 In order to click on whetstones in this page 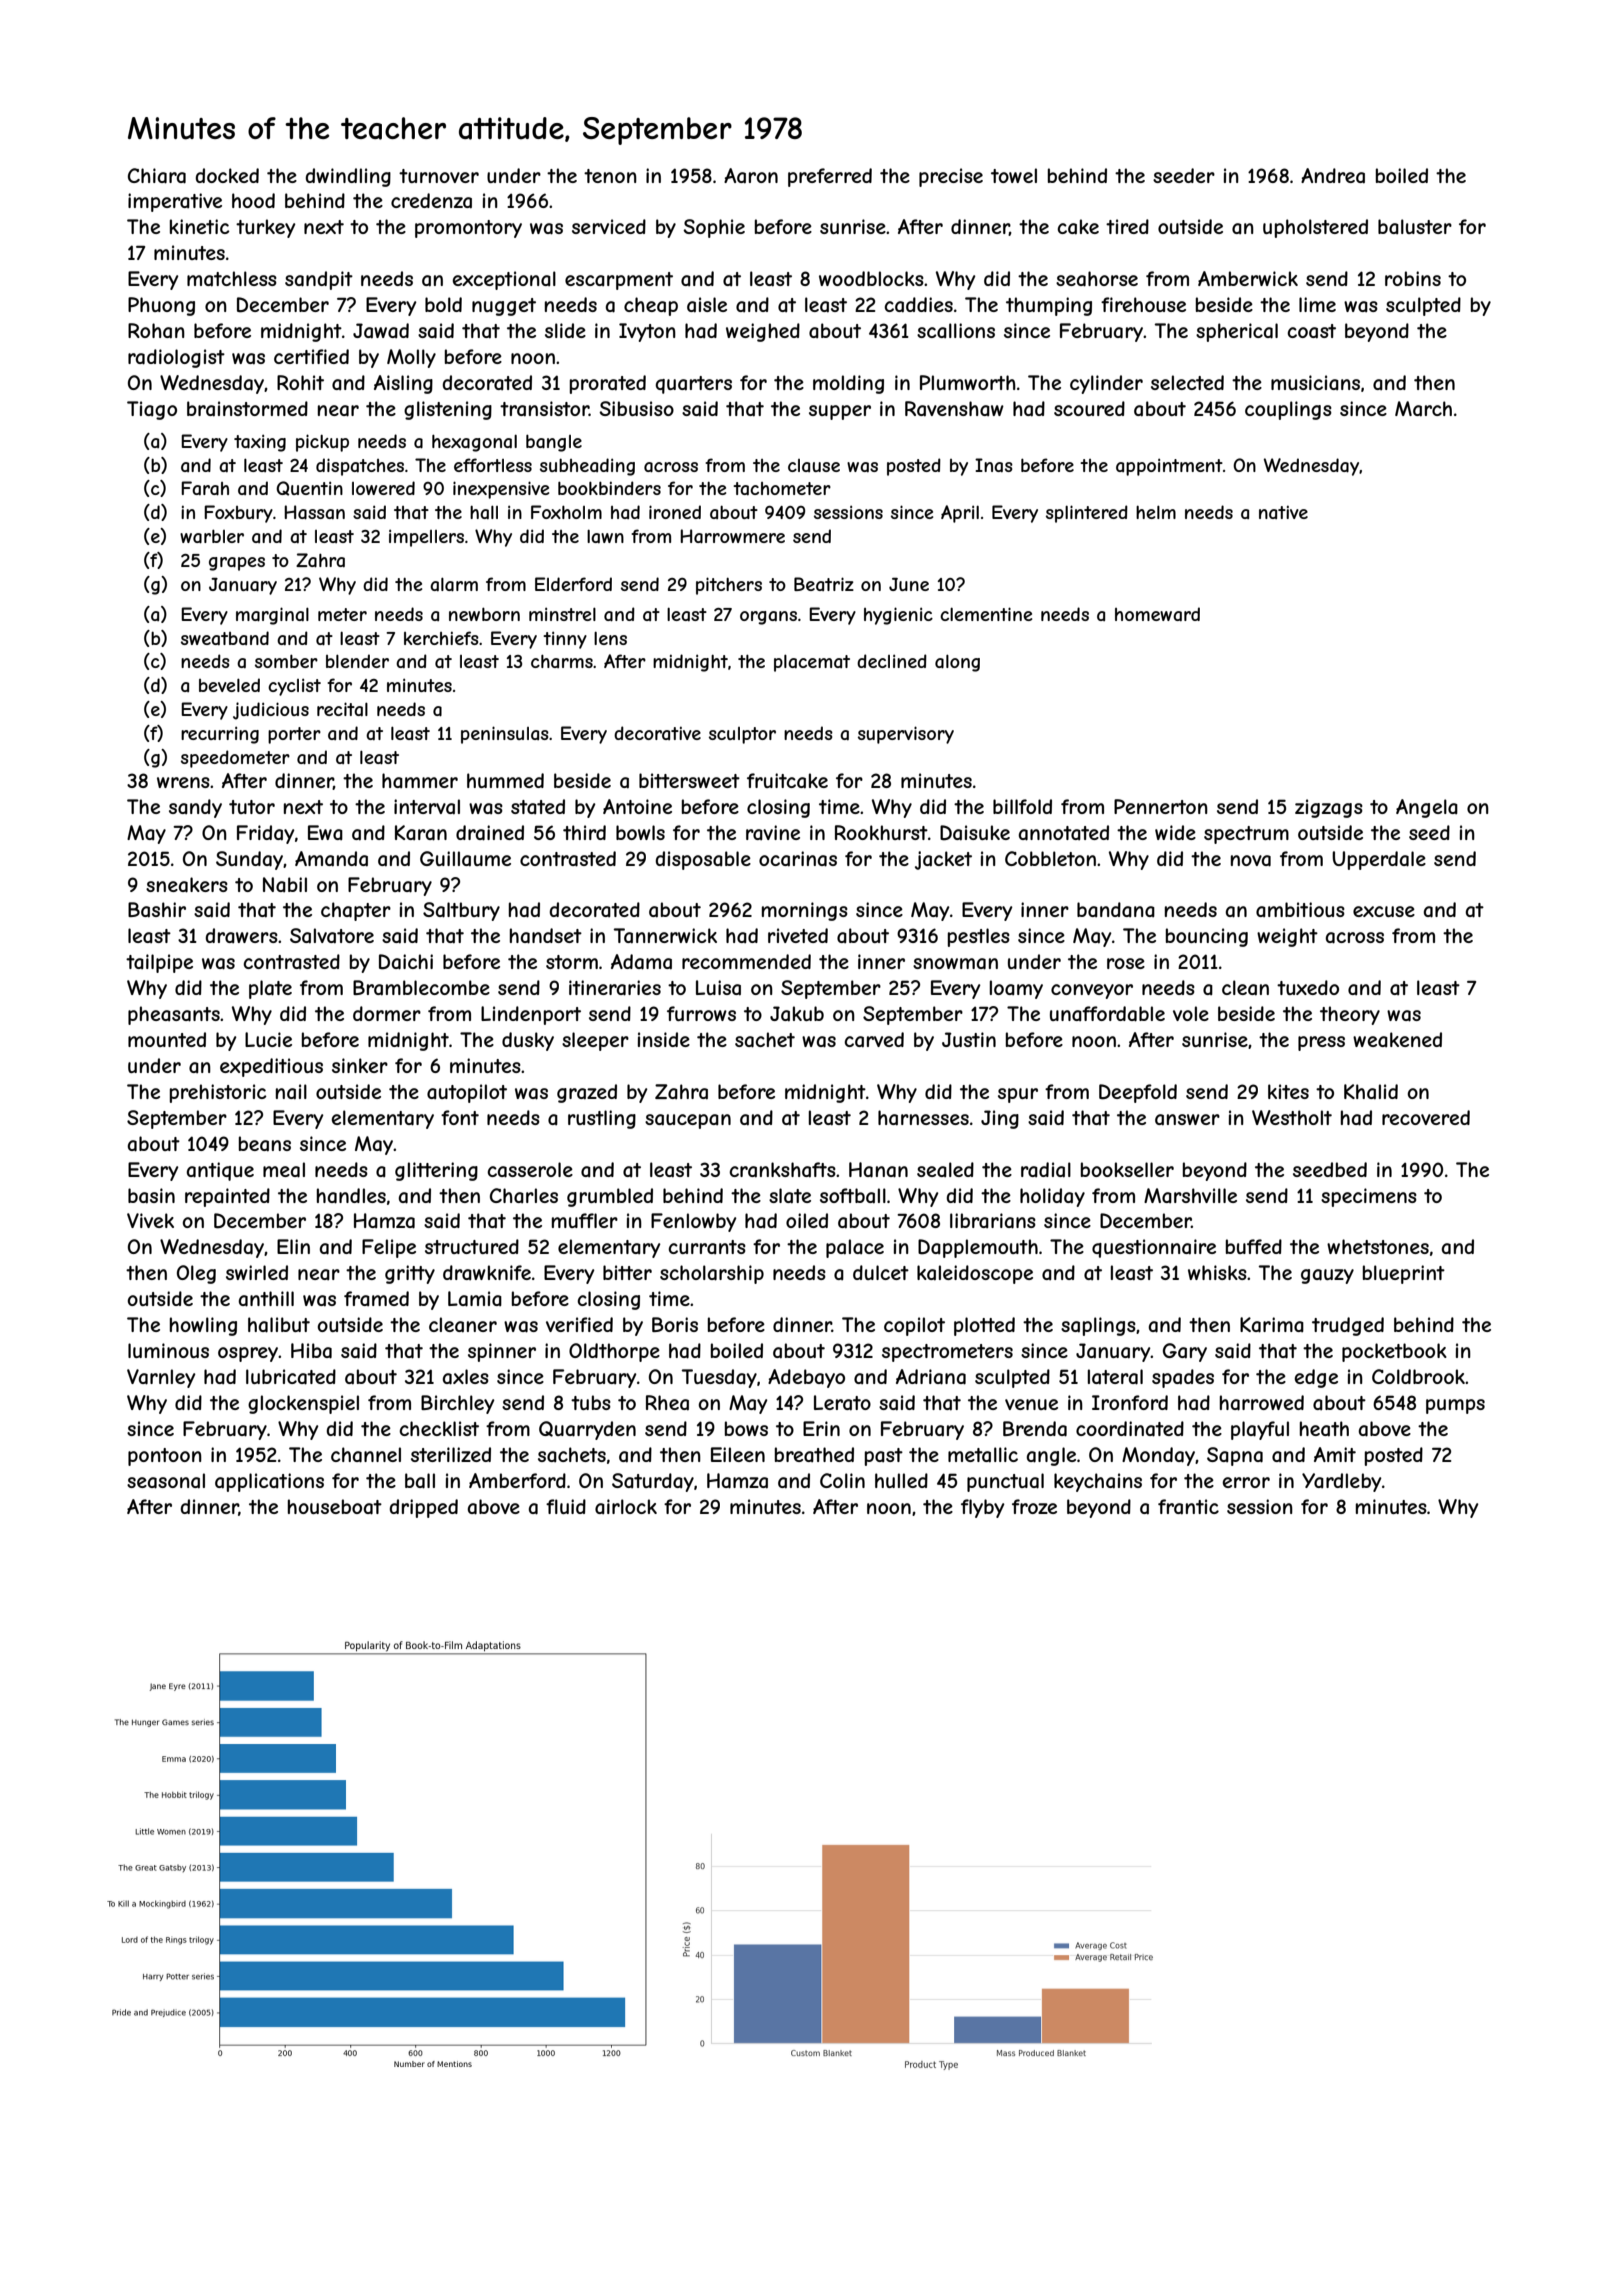, I will do `click(1378, 1246)`.
